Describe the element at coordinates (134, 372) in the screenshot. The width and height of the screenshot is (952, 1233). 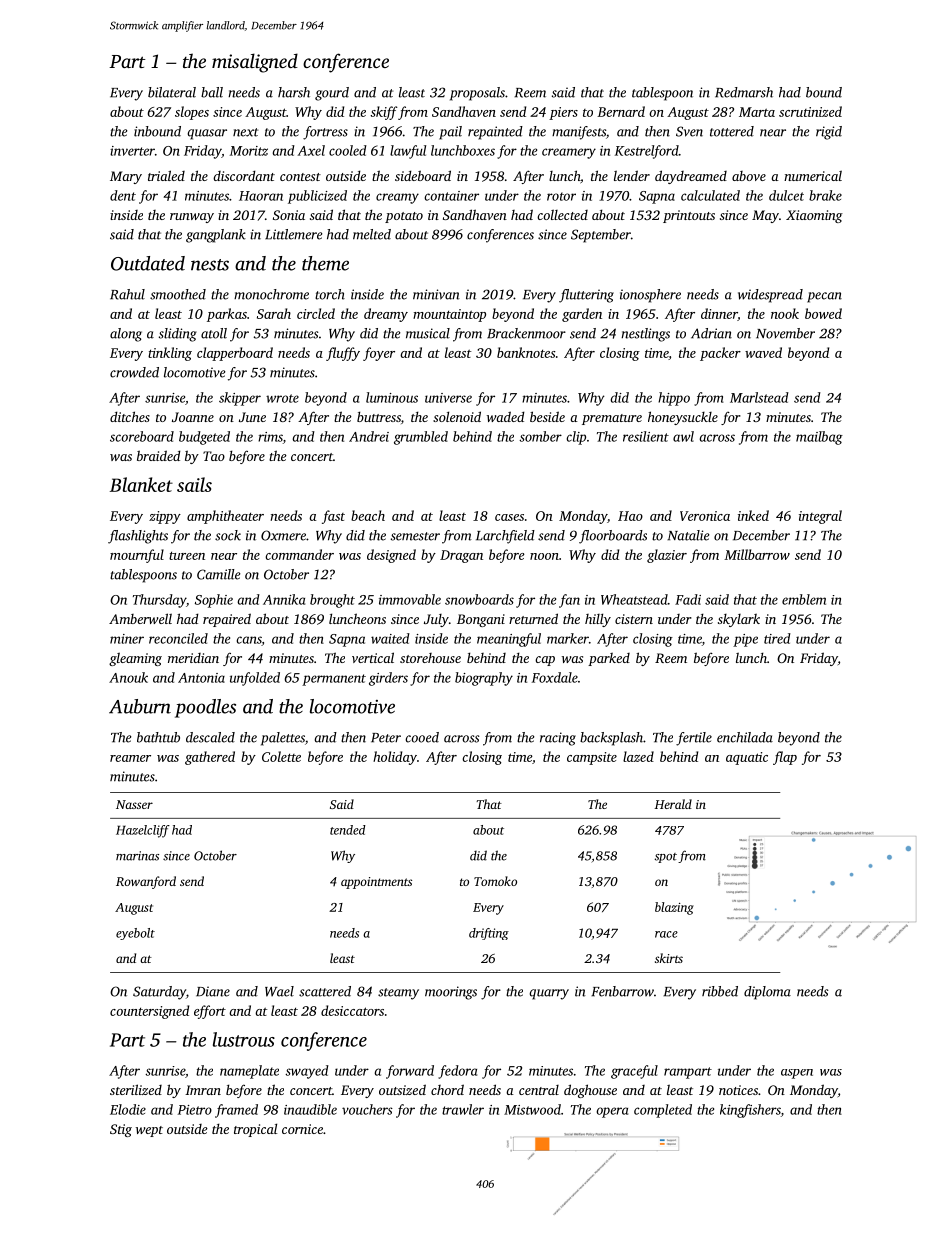
I see `crowded` at that location.
